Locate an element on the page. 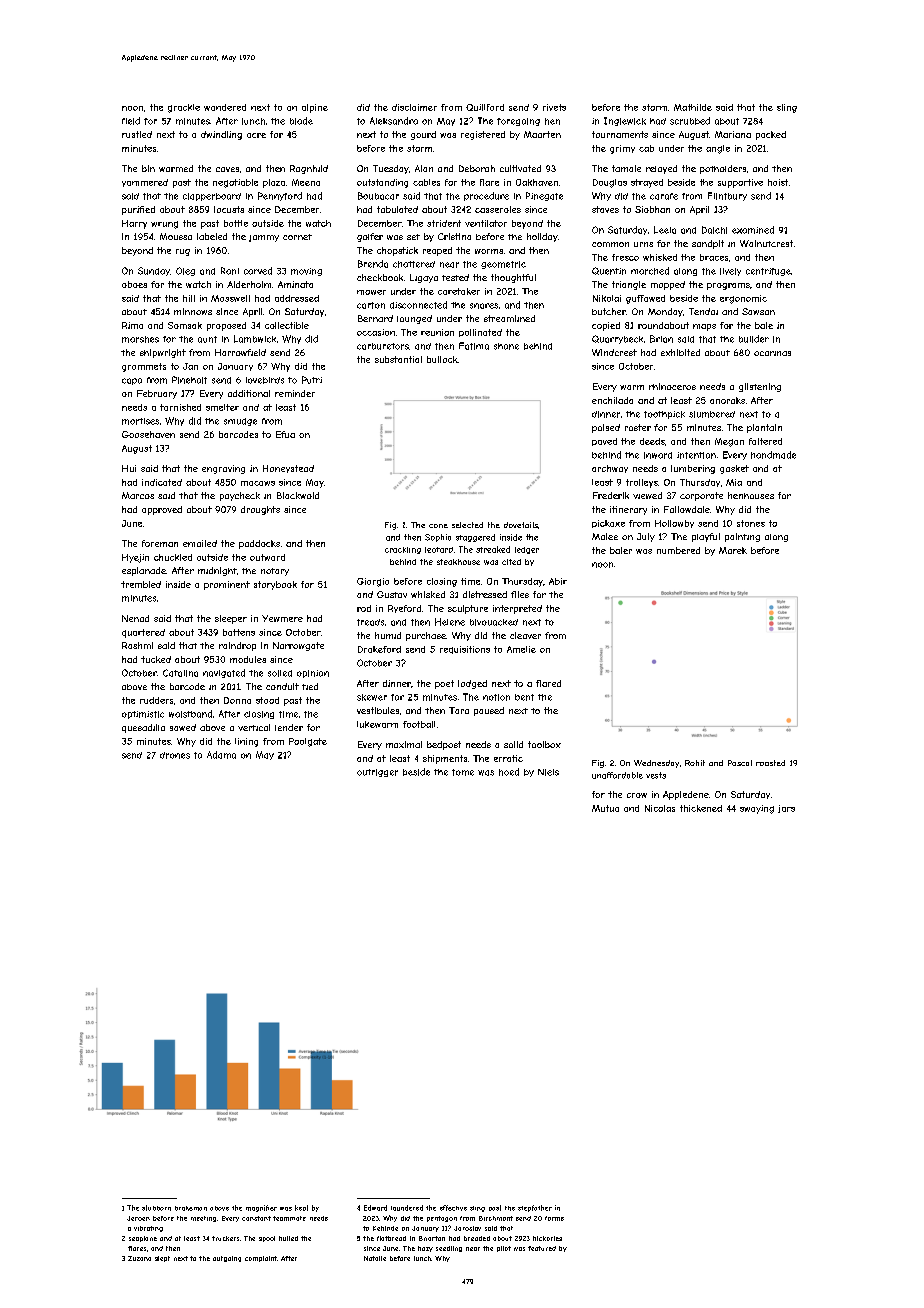 The image size is (924, 1308). stepfather is located at coordinates (535, 1208).
